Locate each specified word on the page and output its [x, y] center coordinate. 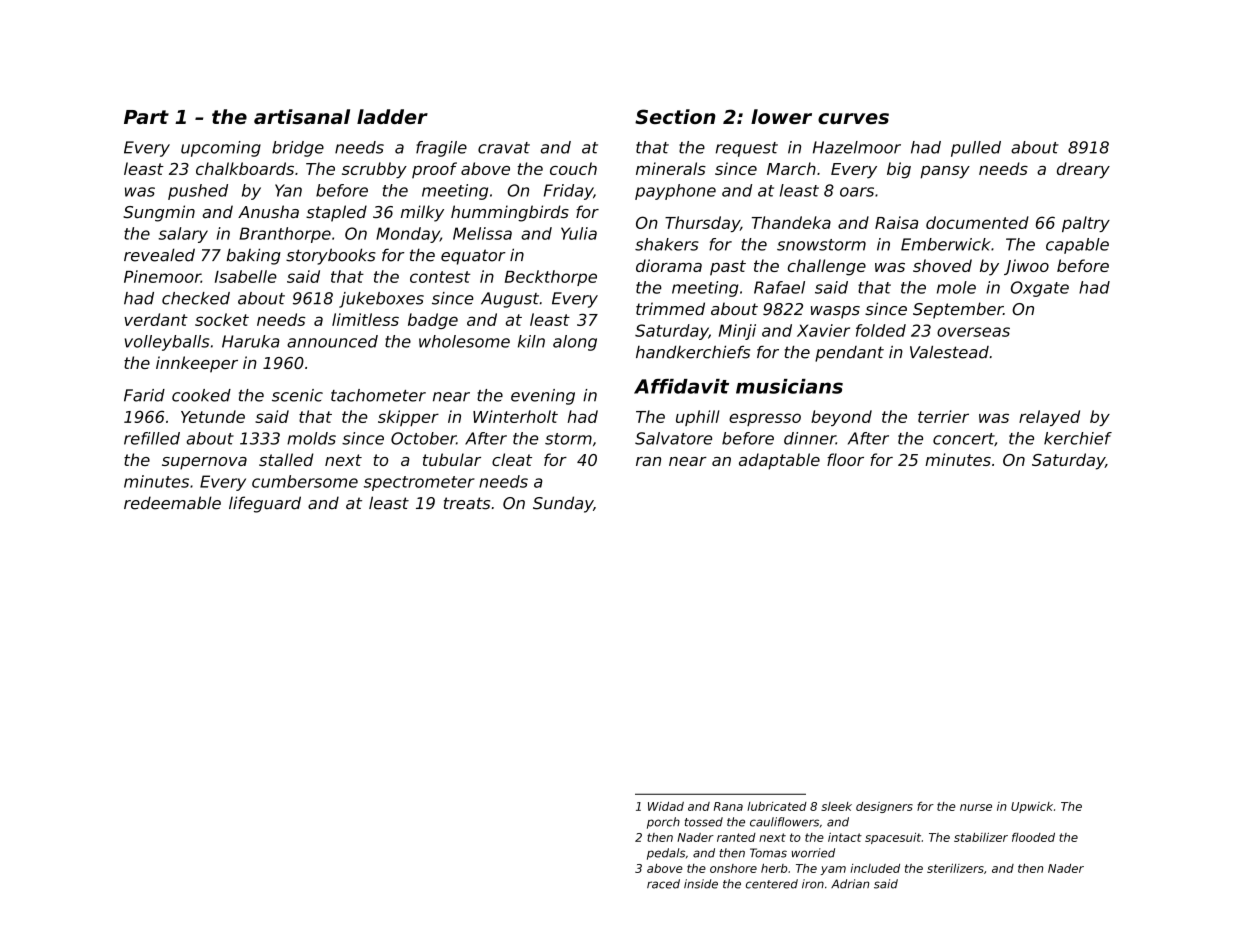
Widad [666, 806]
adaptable [779, 461]
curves [853, 118]
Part [146, 117]
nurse [976, 807]
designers [884, 807]
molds [311, 438]
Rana [728, 806]
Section [675, 116]
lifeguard [265, 504]
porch [663, 823]
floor [845, 459]
